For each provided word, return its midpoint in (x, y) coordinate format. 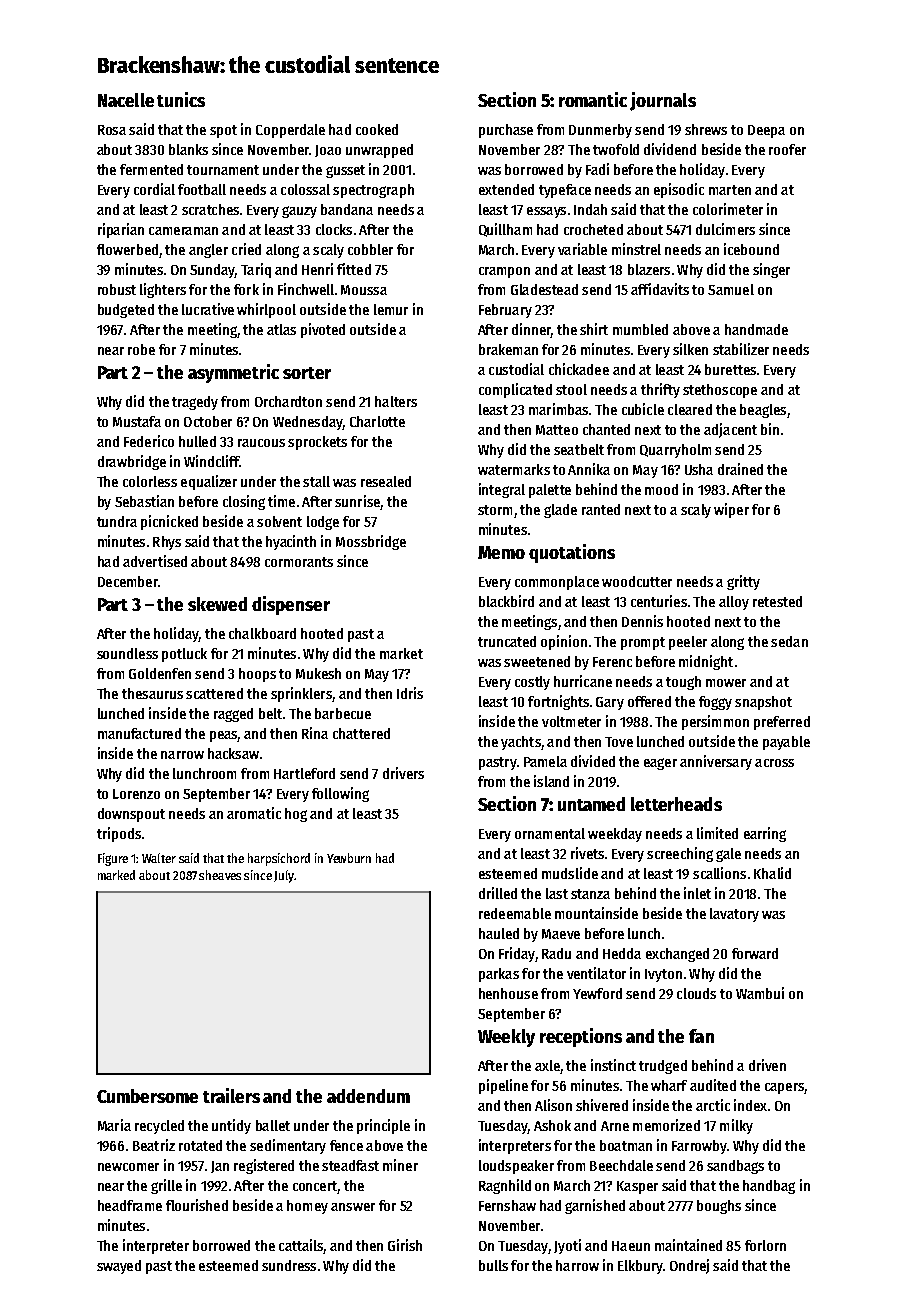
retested (777, 601)
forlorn (765, 1245)
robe (141, 349)
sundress (289, 1265)
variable (582, 249)
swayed (119, 1267)
